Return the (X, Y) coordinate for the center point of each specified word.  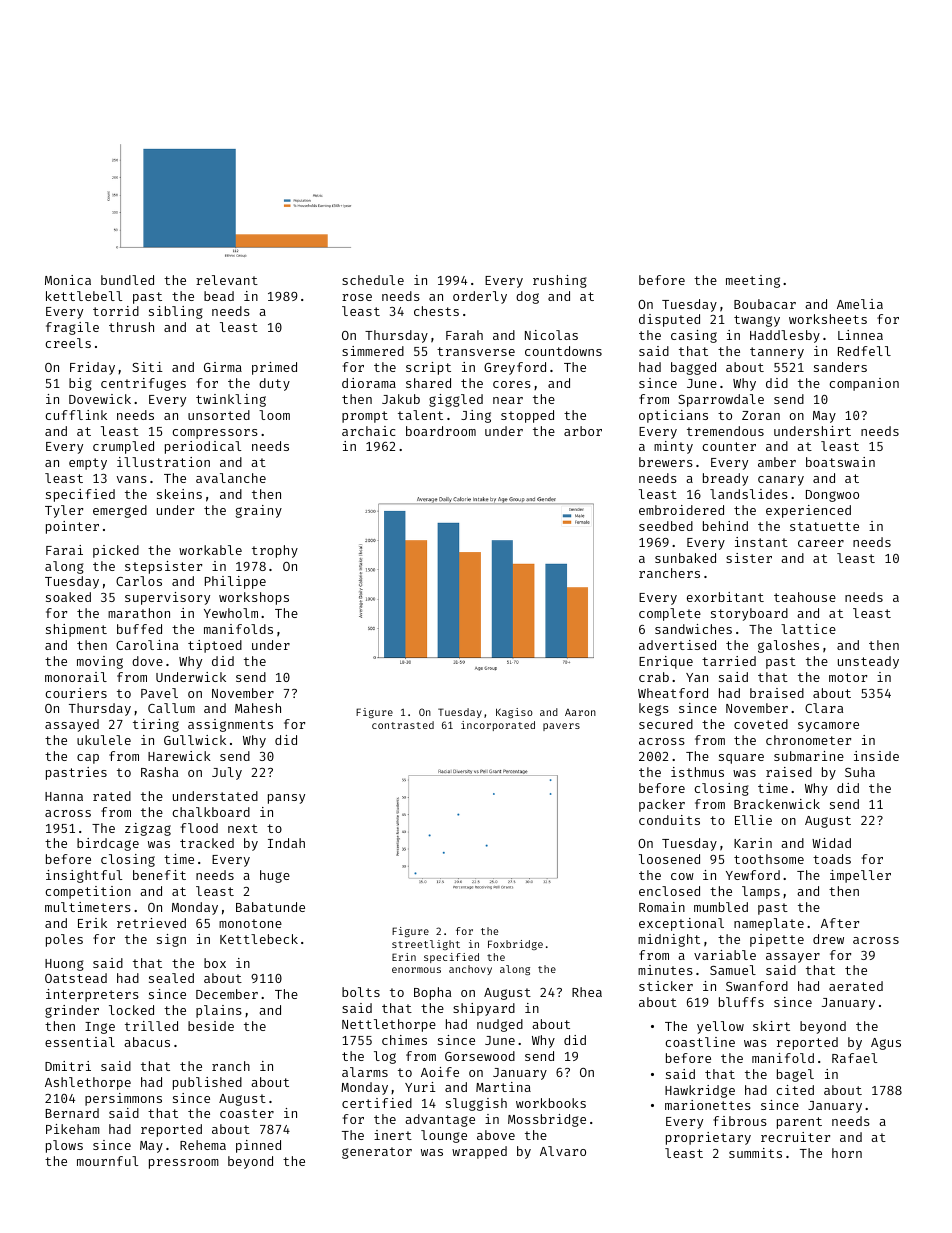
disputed (669, 320)
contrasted (403, 725)
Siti (147, 367)
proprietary (708, 1138)
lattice (808, 629)
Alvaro (563, 1151)
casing (694, 336)
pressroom (184, 1164)
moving (100, 662)
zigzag (148, 829)
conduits (669, 820)
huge (275, 876)
